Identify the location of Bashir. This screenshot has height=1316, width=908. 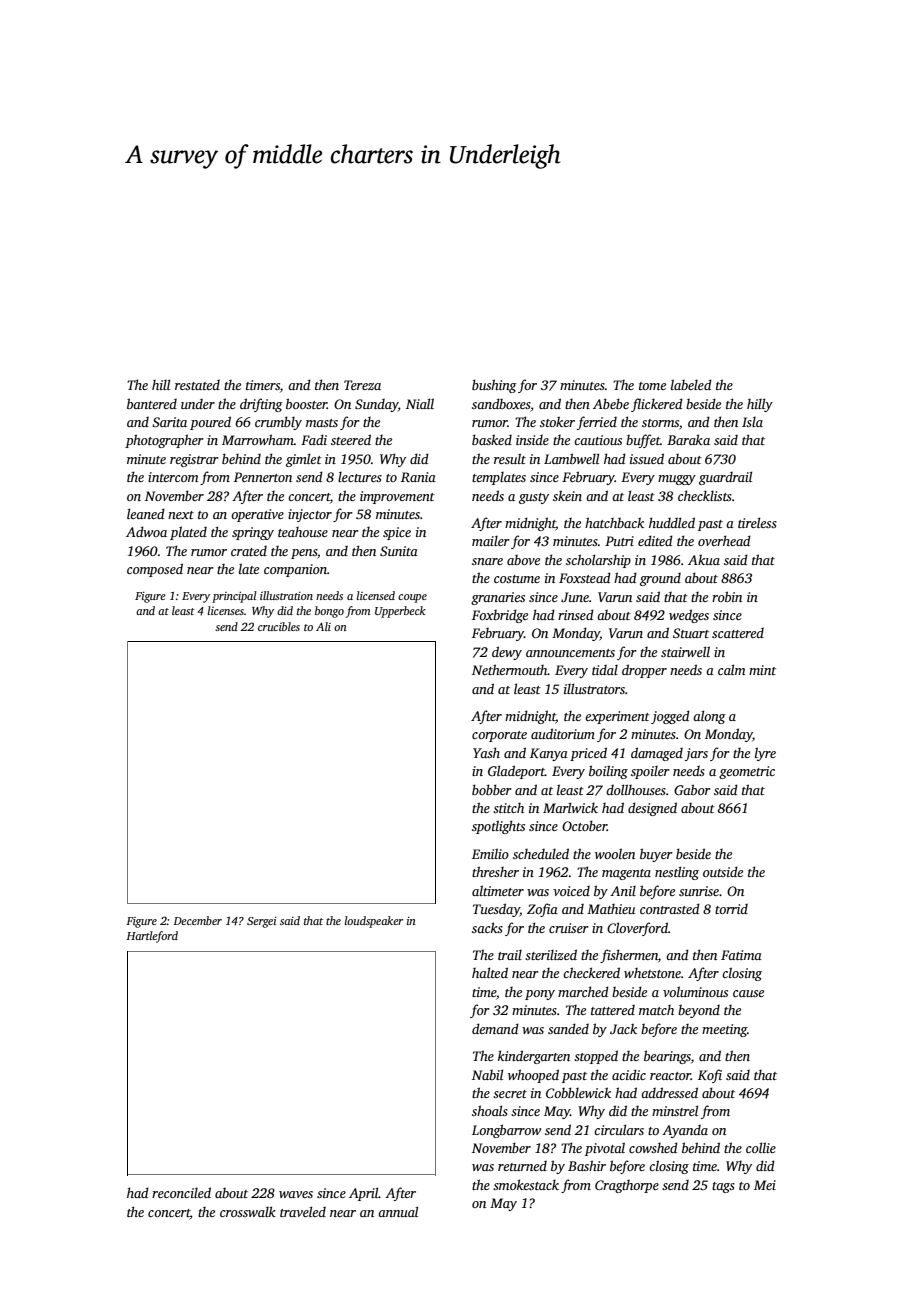
(587, 1165).
